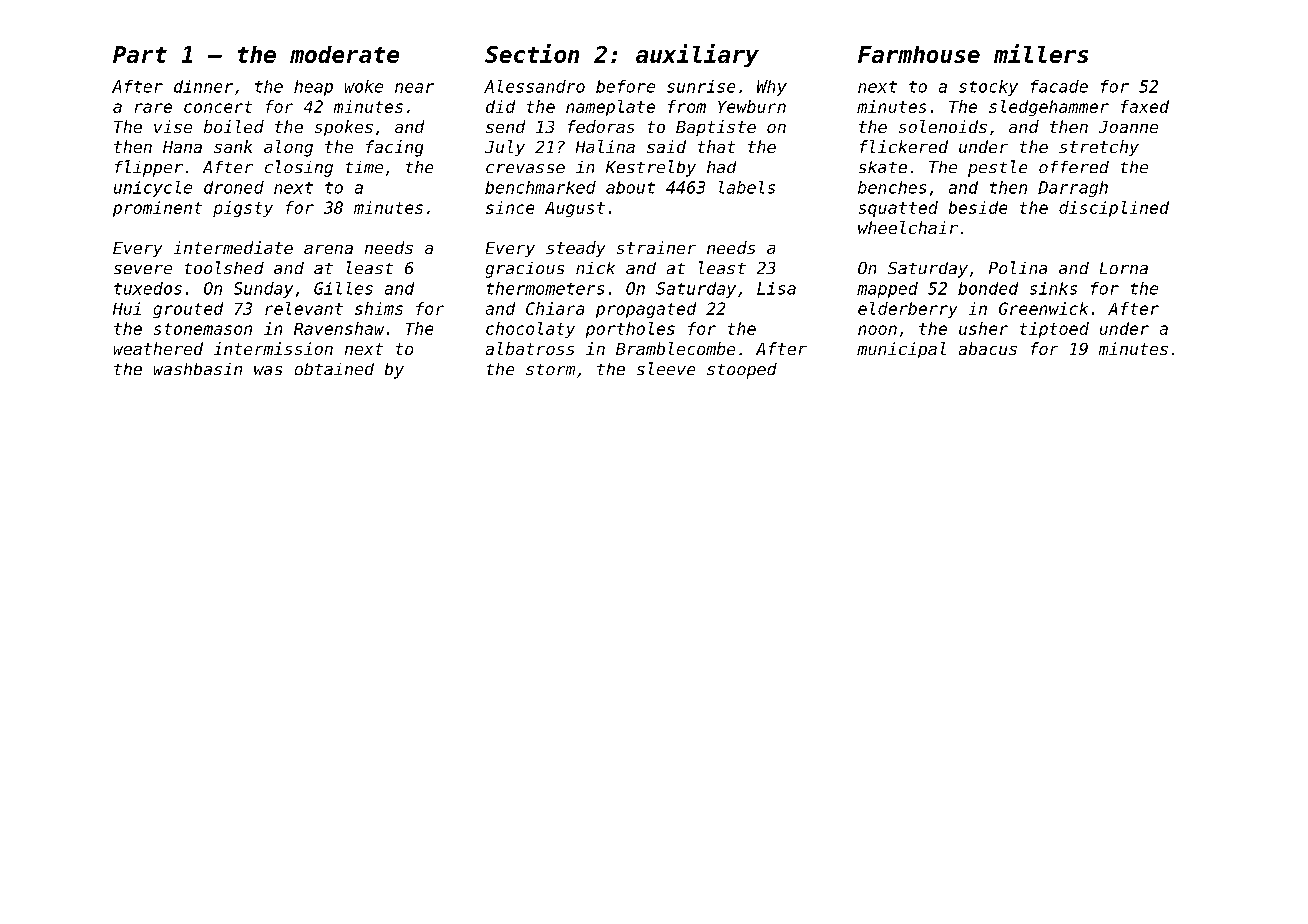 The image size is (1308, 924). Describe the element at coordinates (666, 146) in the screenshot. I see `said` at that location.
